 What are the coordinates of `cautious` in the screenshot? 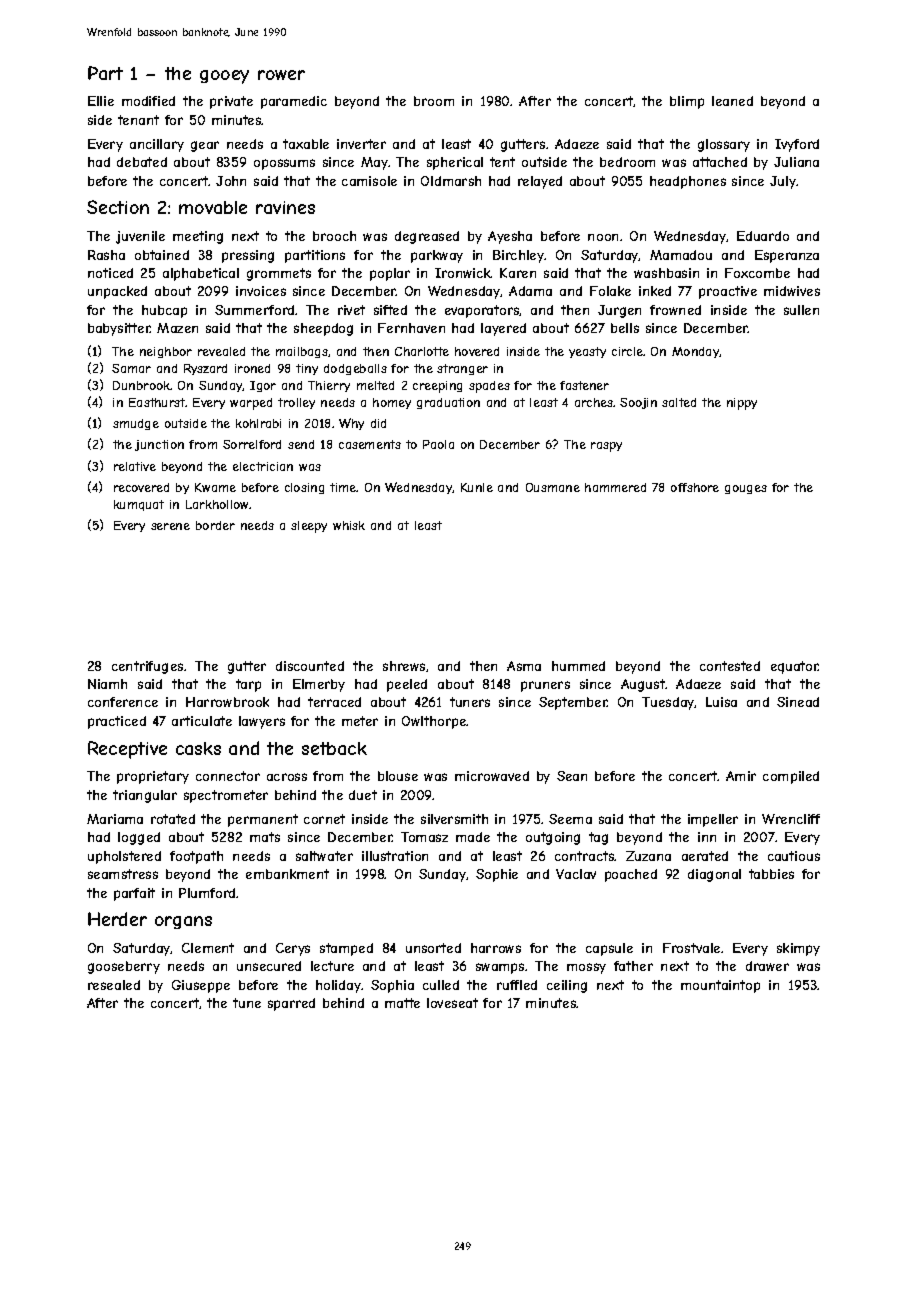 It's located at (794, 856).
